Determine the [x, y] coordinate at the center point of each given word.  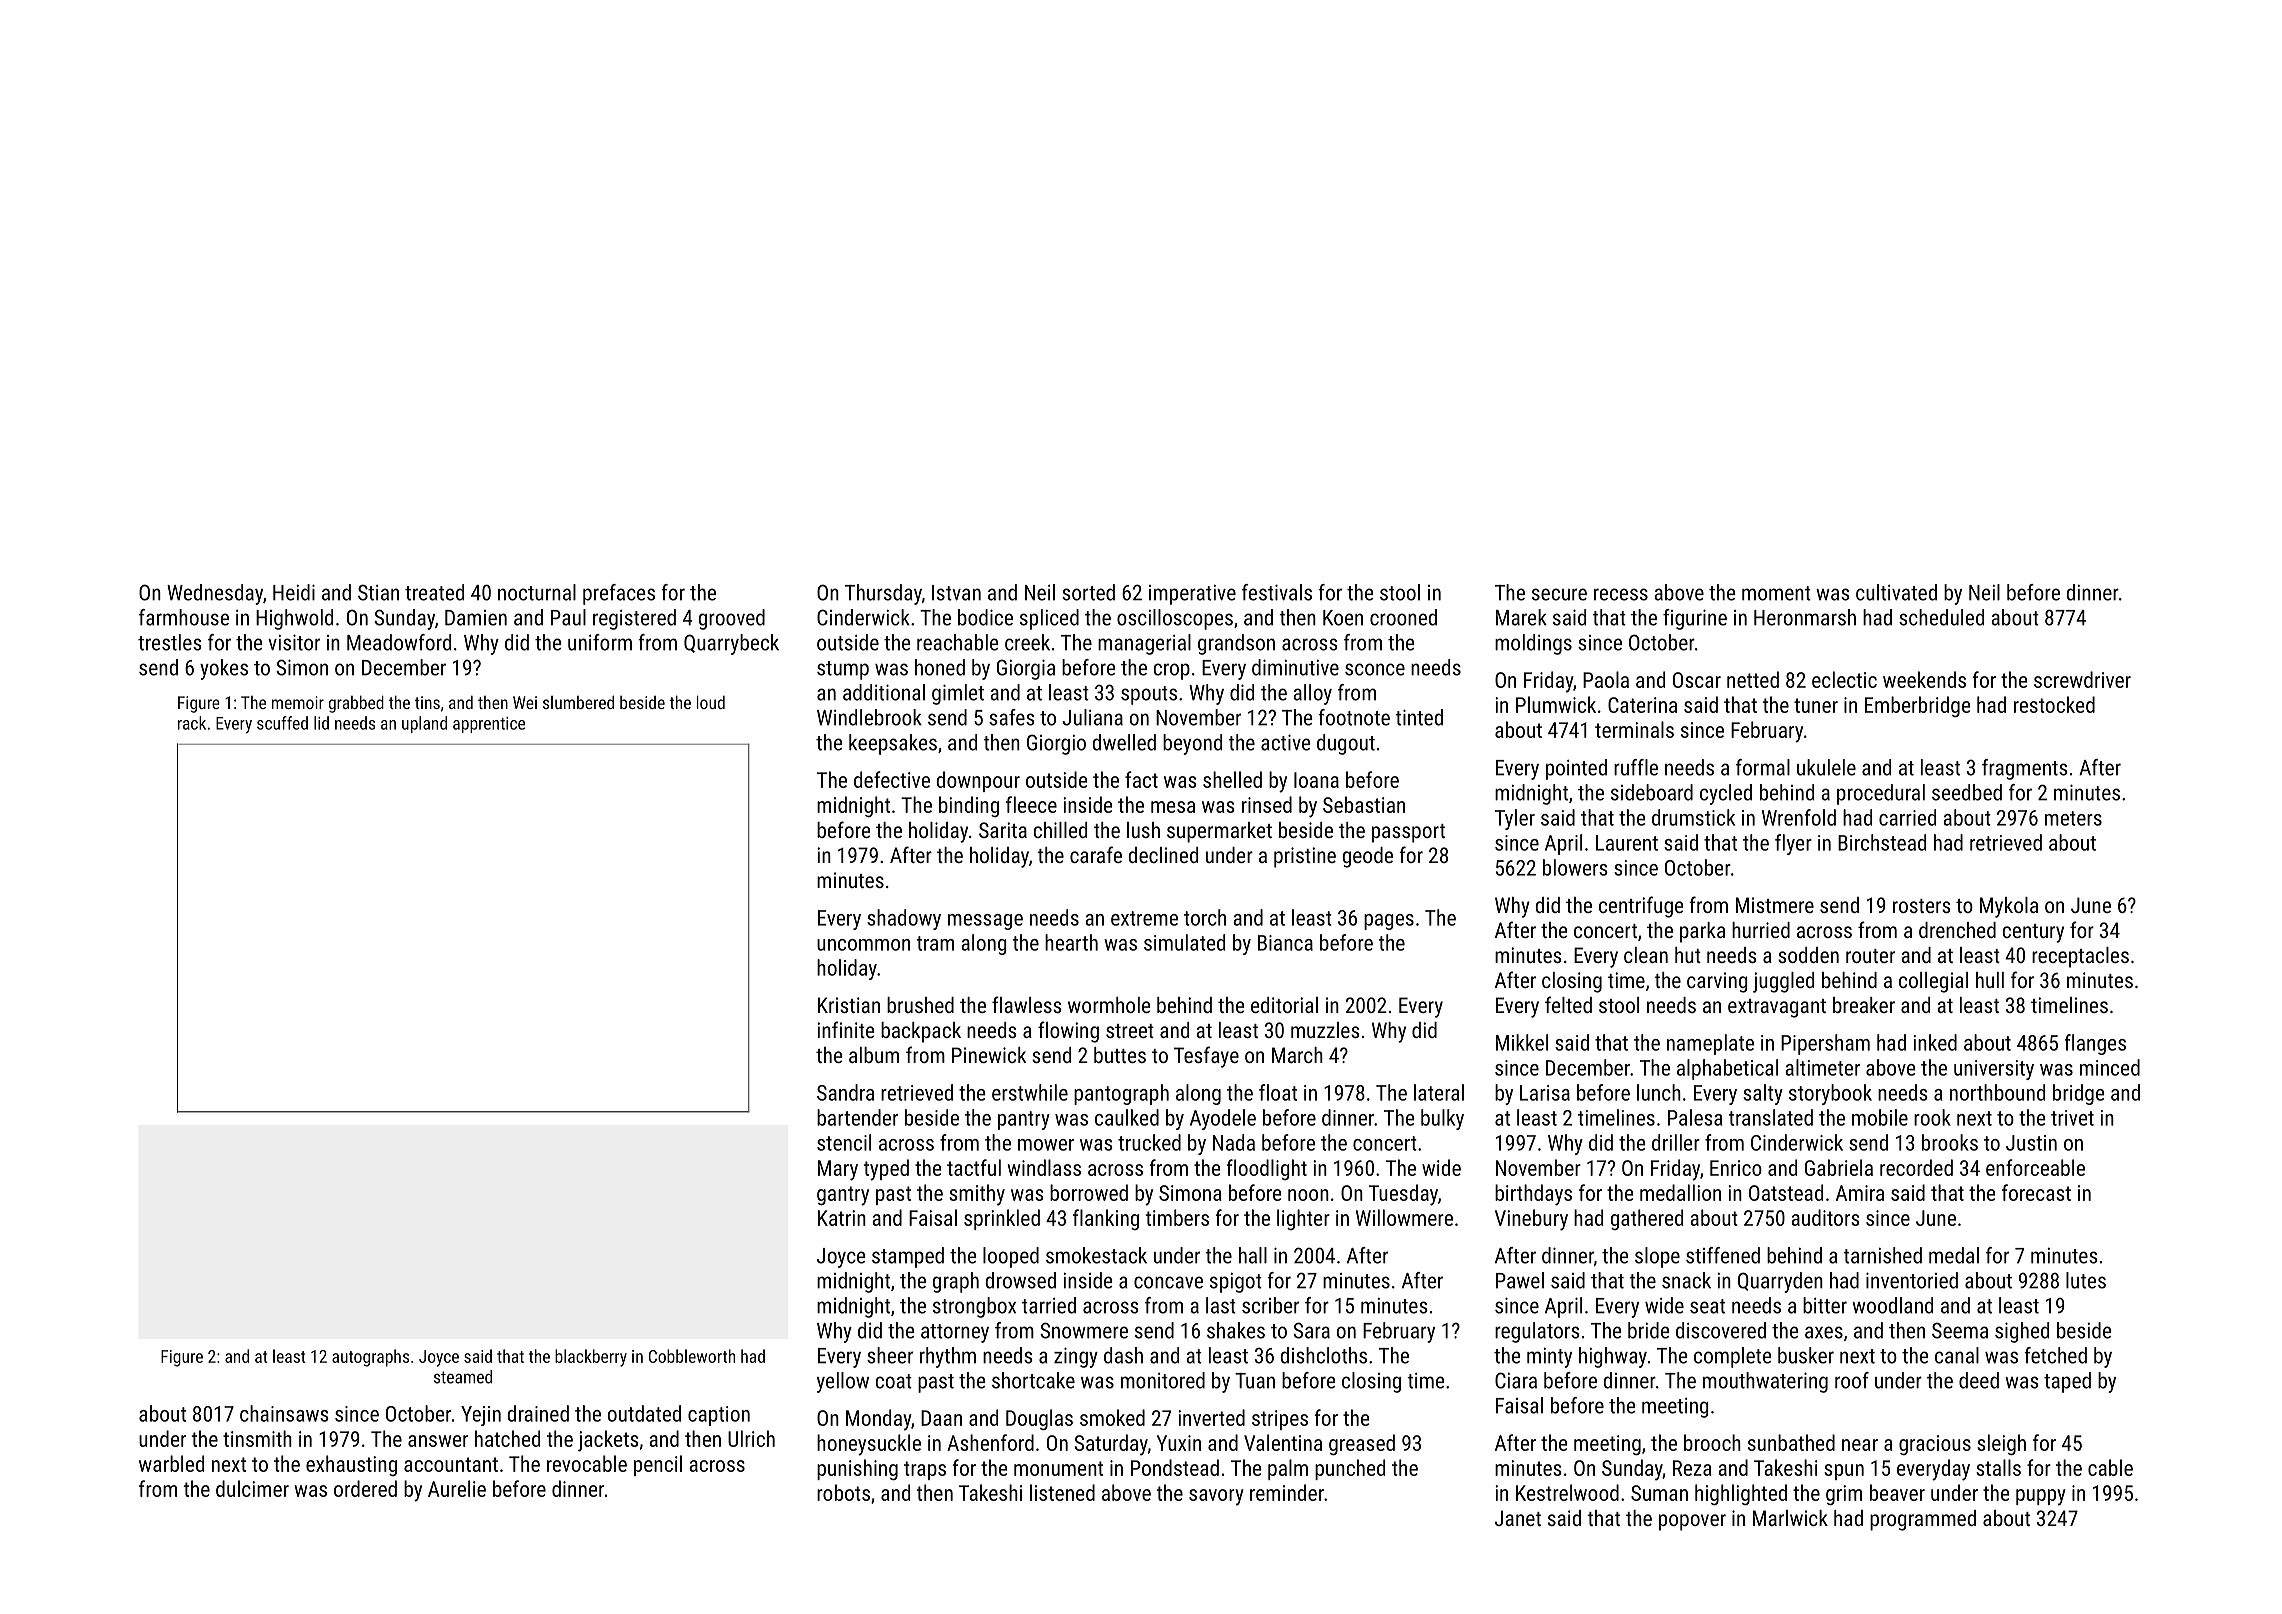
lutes [2086, 1280]
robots [843, 1492]
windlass [1044, 1167]
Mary [838, 1170]
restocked [2054, 704]
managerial [1144, 644]
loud [711, 702]
